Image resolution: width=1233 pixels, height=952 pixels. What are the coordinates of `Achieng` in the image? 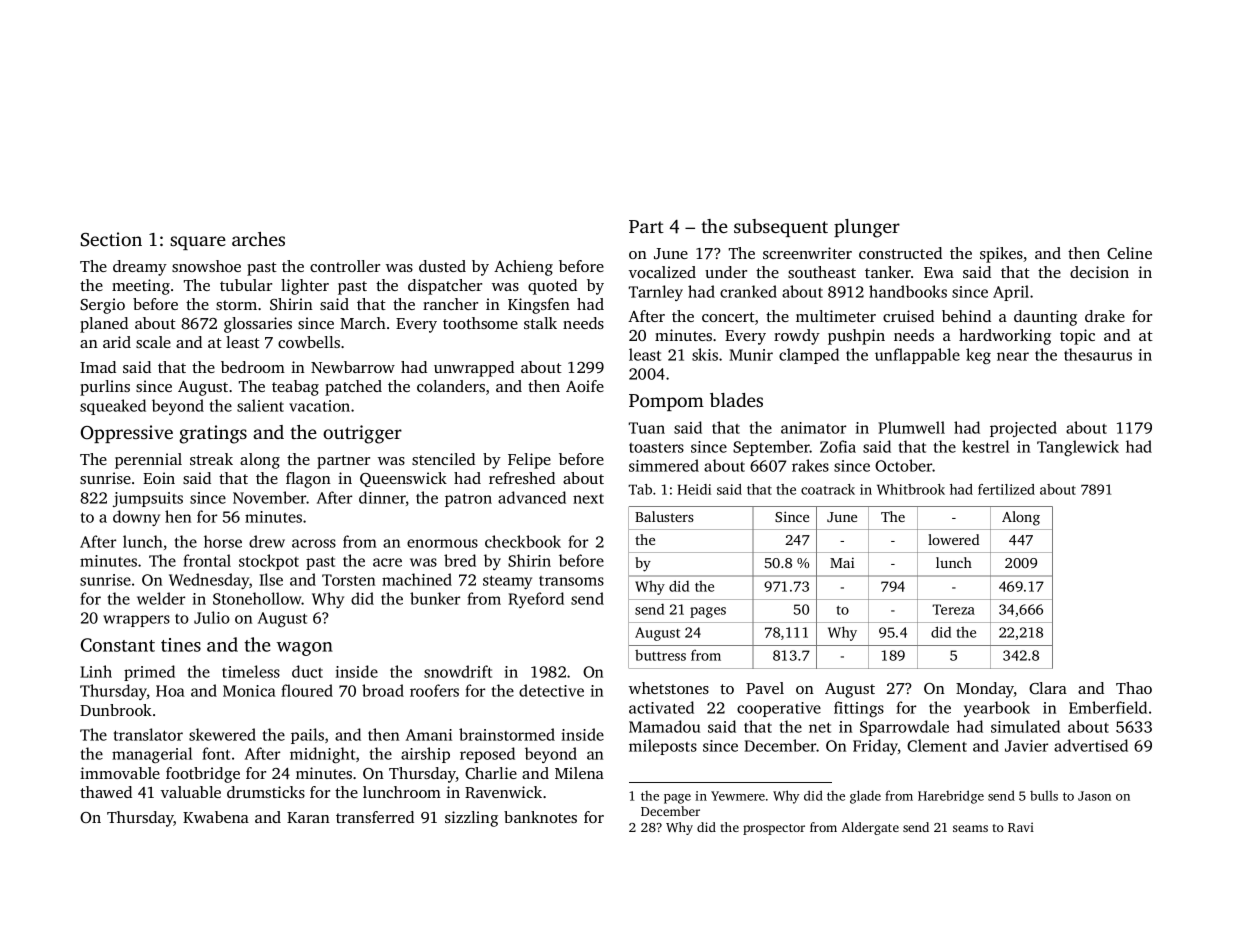 It's located at (523, 268).
